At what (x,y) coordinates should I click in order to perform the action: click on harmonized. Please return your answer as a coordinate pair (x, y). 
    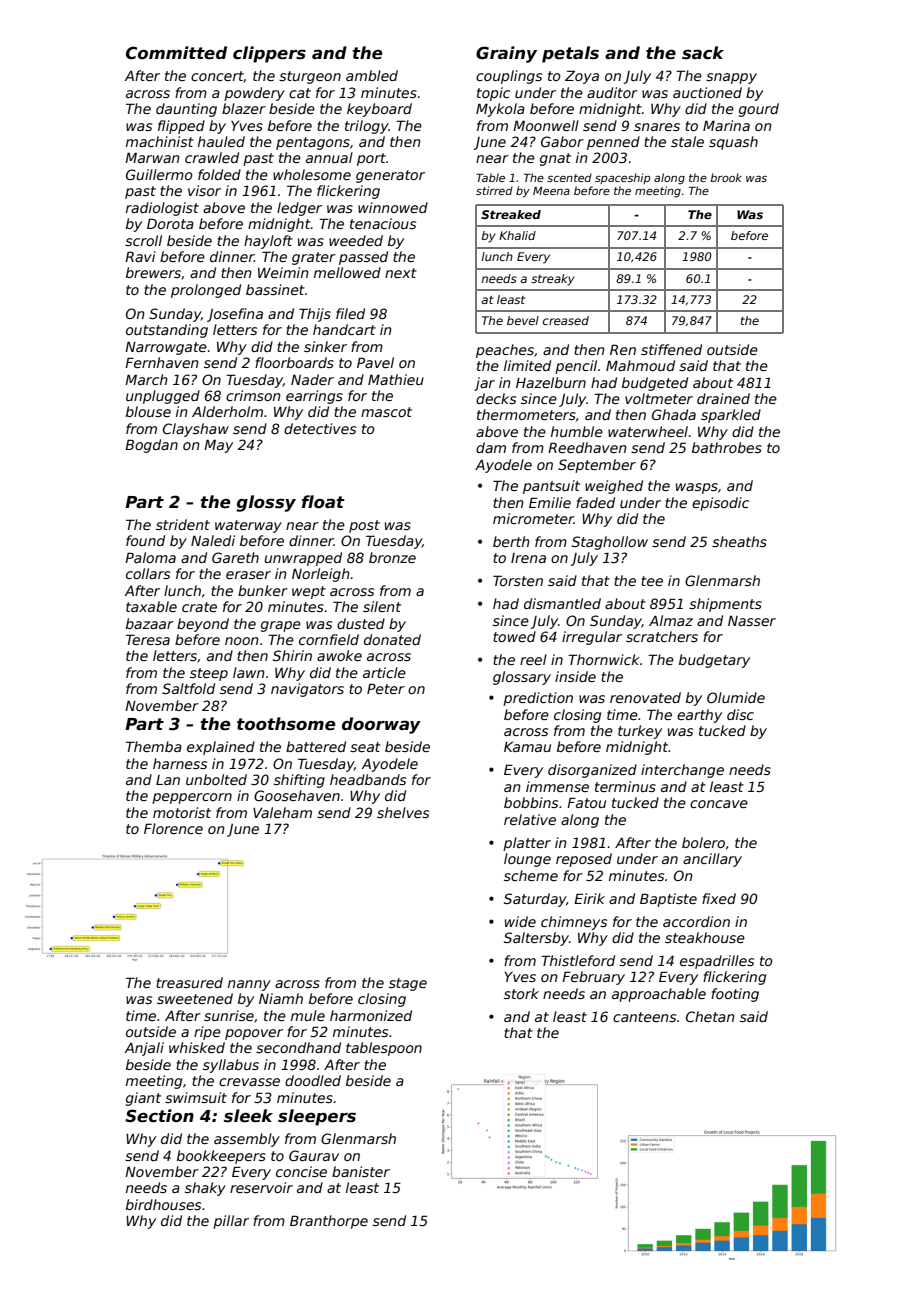
    Looking at the image, I should click on (371, 1015).
